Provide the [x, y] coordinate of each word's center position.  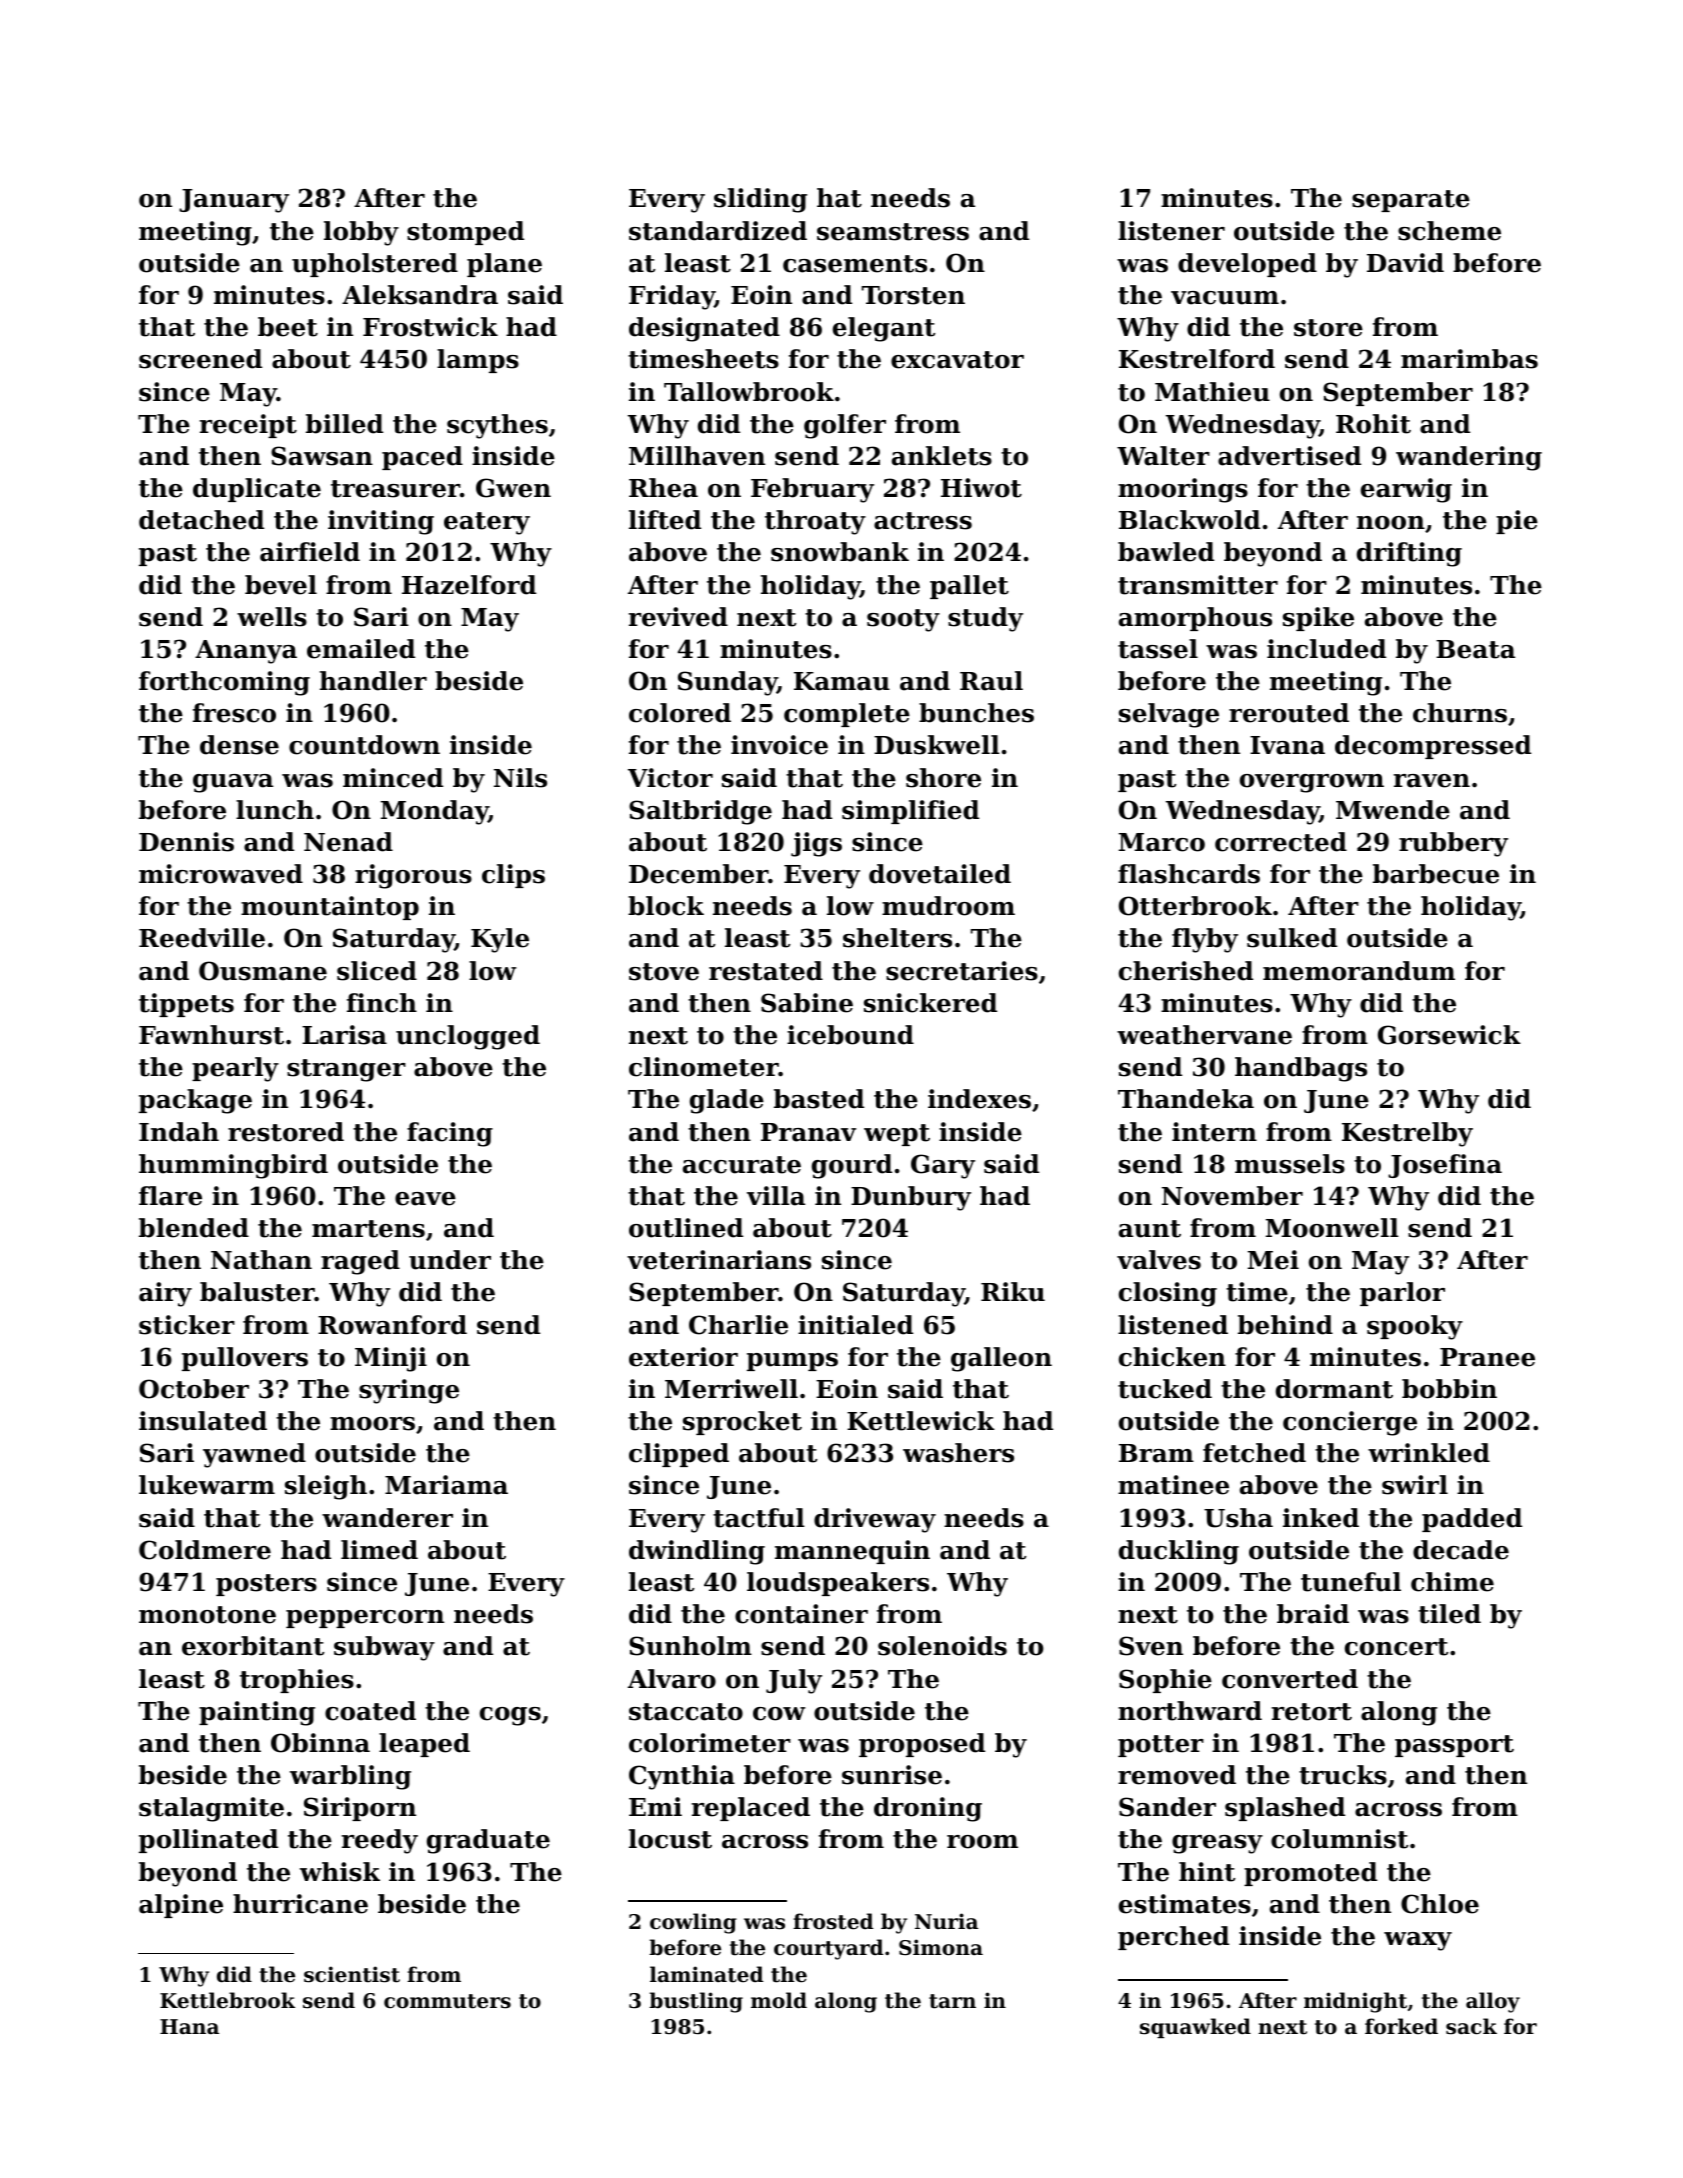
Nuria [946, 1921]
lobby [361, 233]
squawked [1195, 2028]
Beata [1475, 649]
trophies [297, 1681]
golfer [845, 426]
